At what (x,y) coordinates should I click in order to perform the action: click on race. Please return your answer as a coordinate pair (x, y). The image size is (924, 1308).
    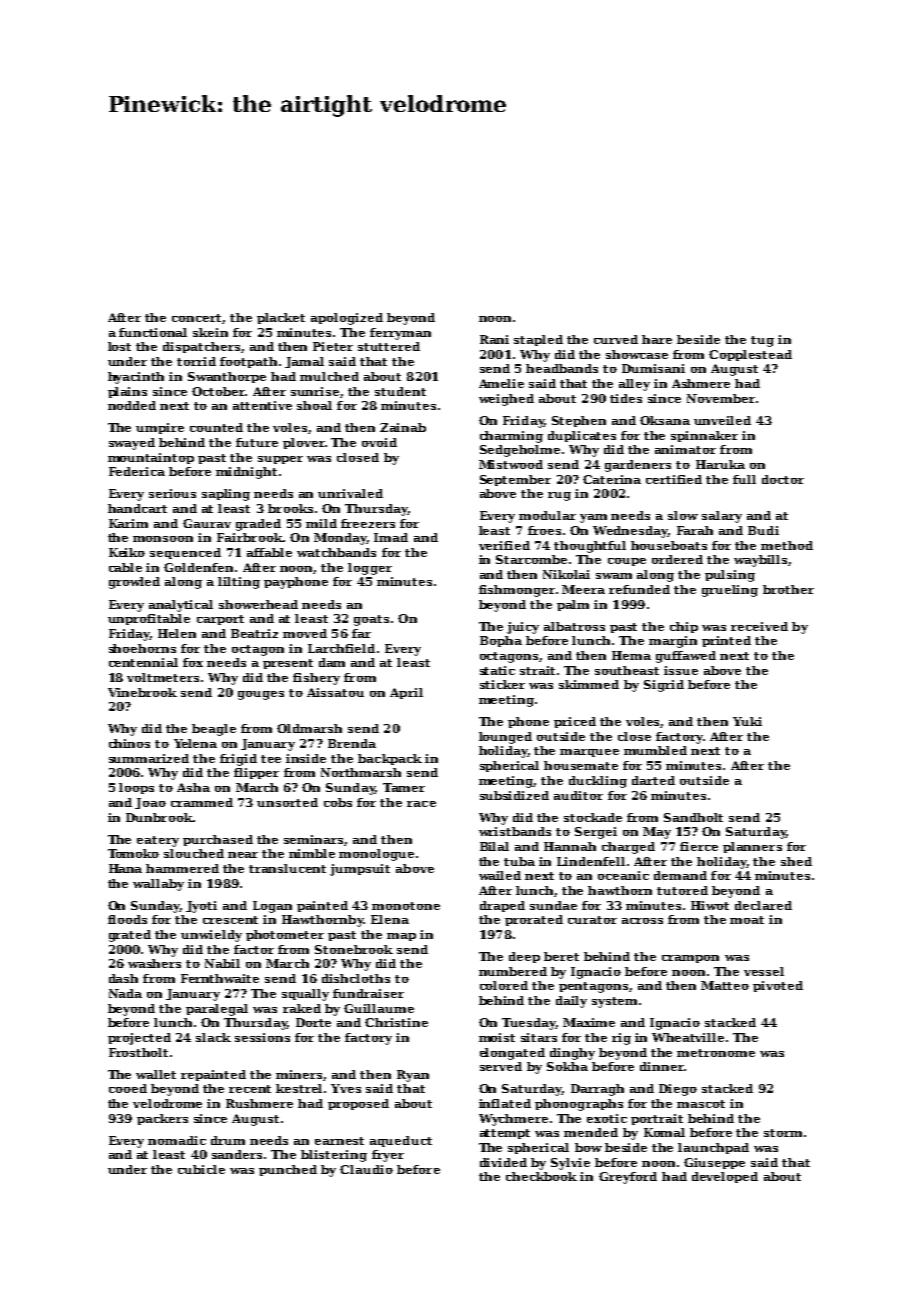
    Looking at the image, I should click on (421, 804).
